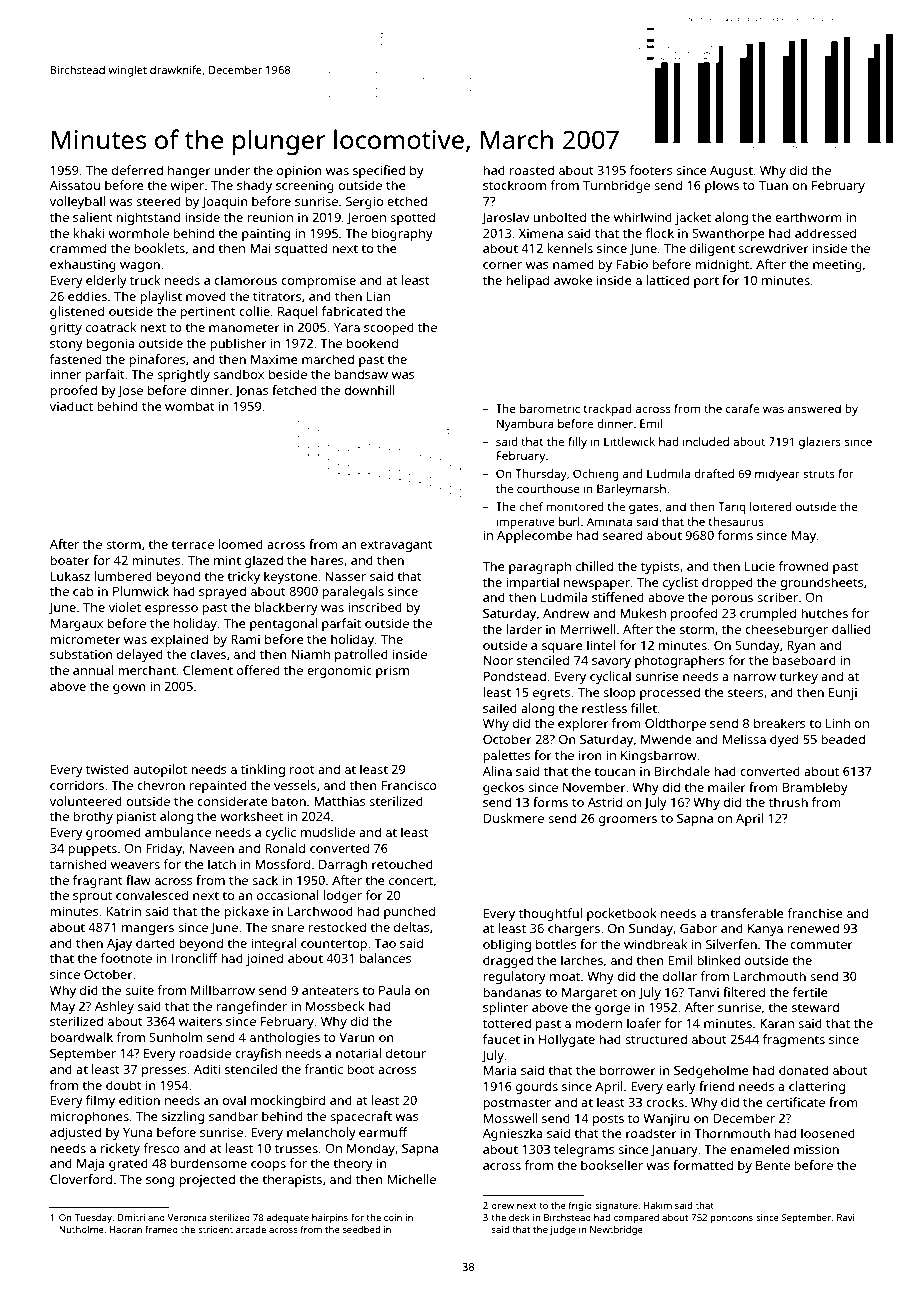 The image size is (924, 1308). I want to click on typists, so click(660, 567).
